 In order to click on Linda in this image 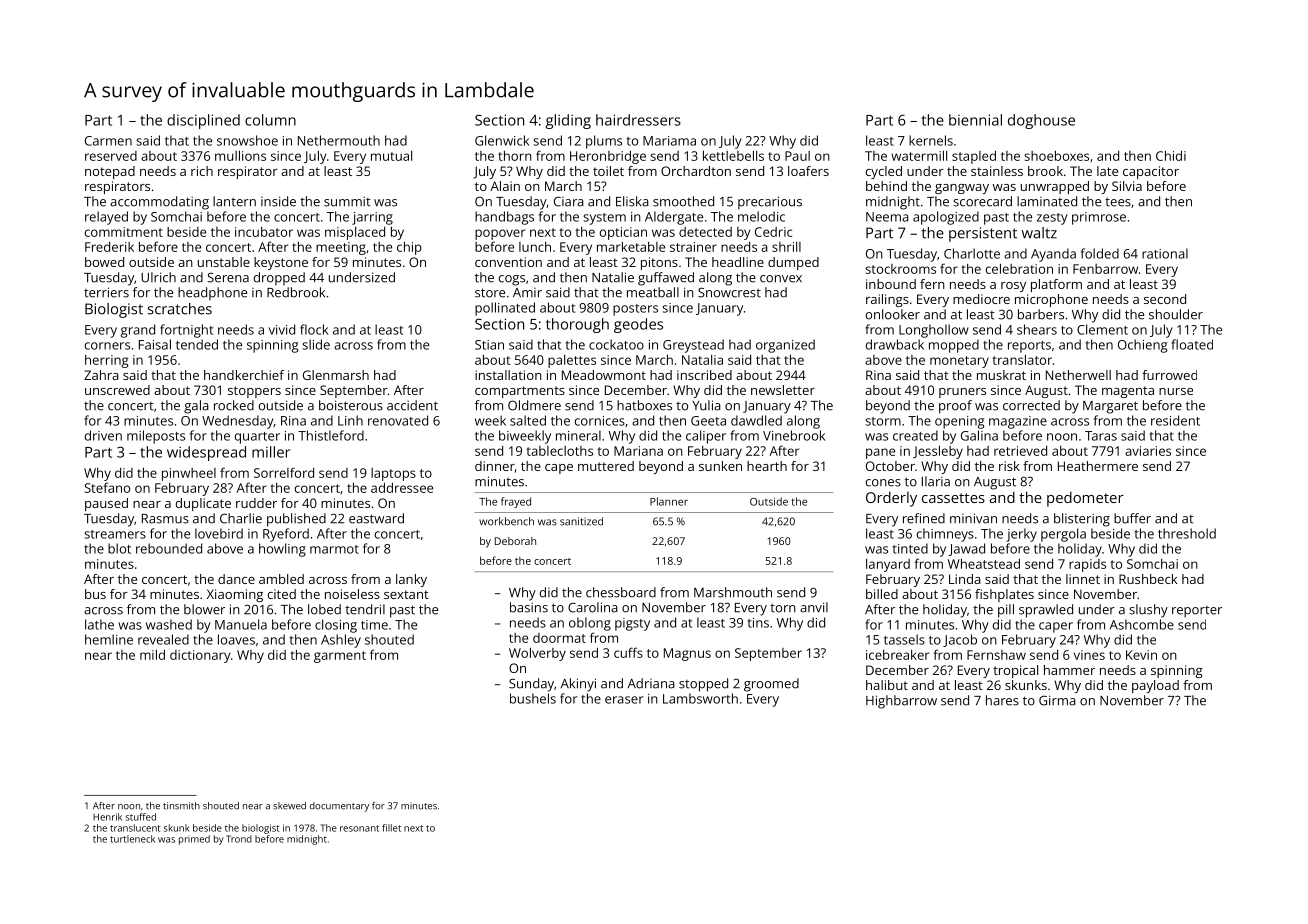, I will do `click(965, 579)`.
